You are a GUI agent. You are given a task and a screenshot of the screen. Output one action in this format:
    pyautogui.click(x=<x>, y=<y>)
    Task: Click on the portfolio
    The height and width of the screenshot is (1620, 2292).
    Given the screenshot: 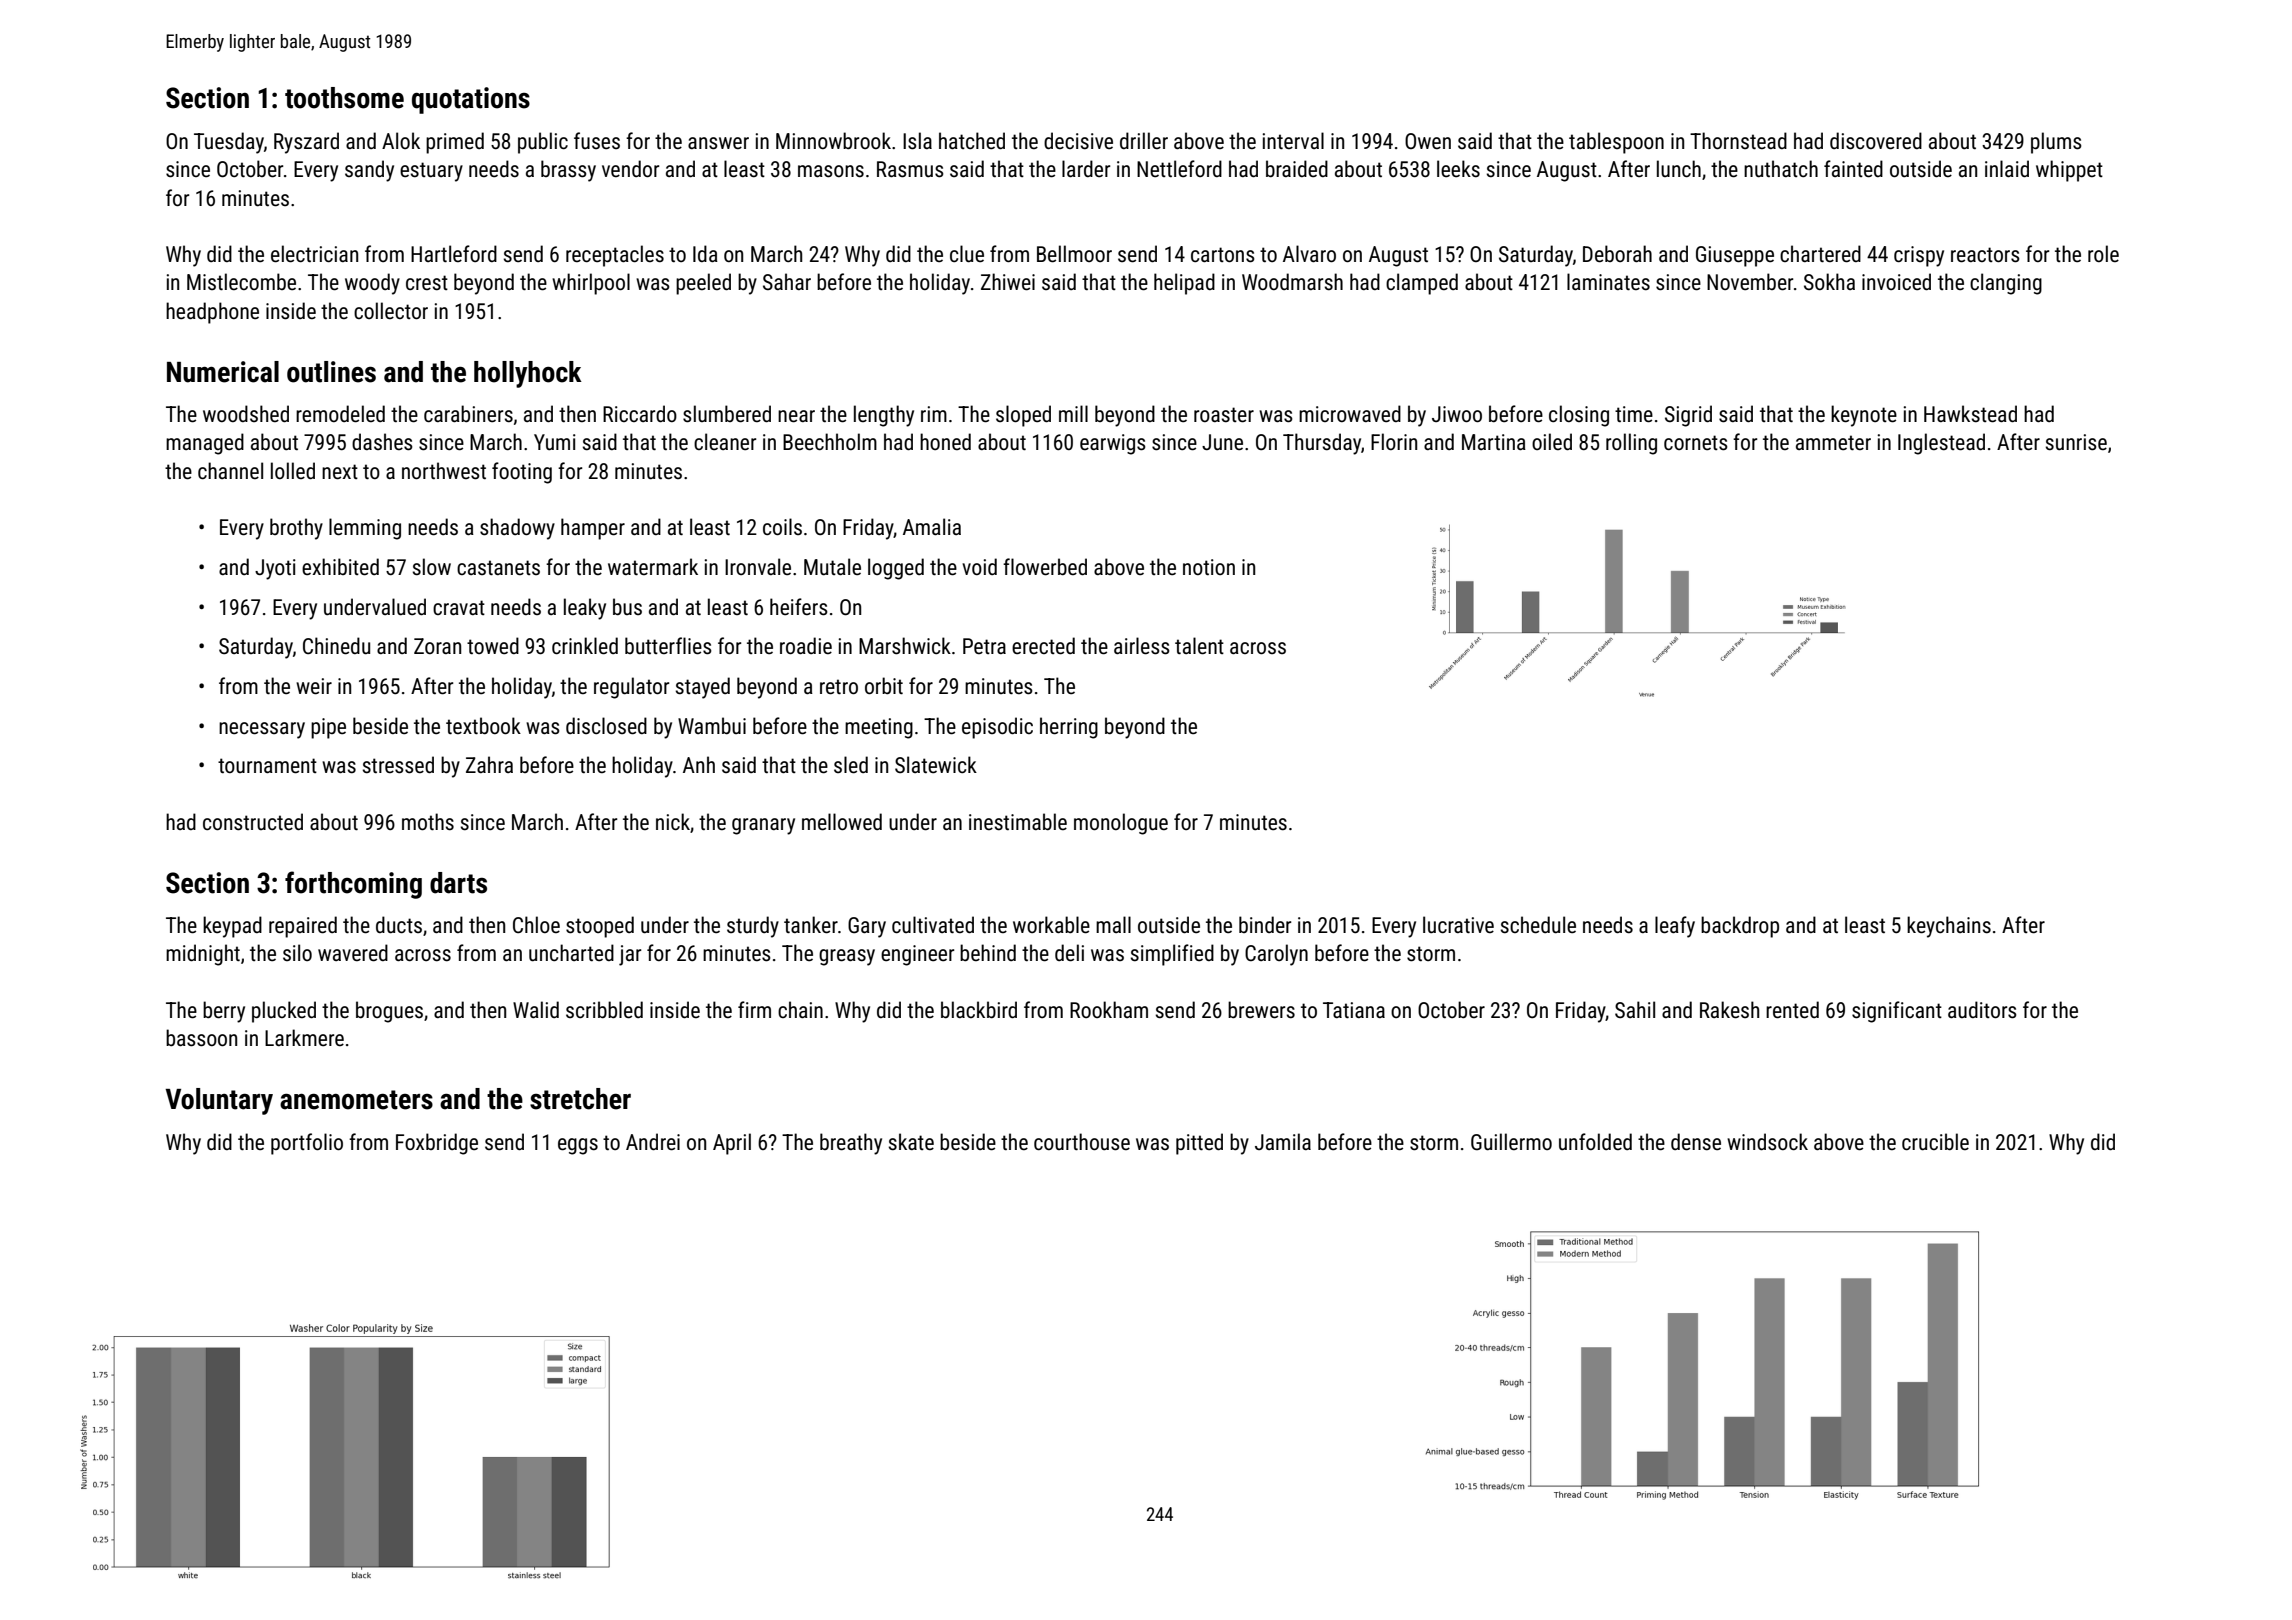 What is the action you would take?
    pyautogui.click(x=307, y=1144)
